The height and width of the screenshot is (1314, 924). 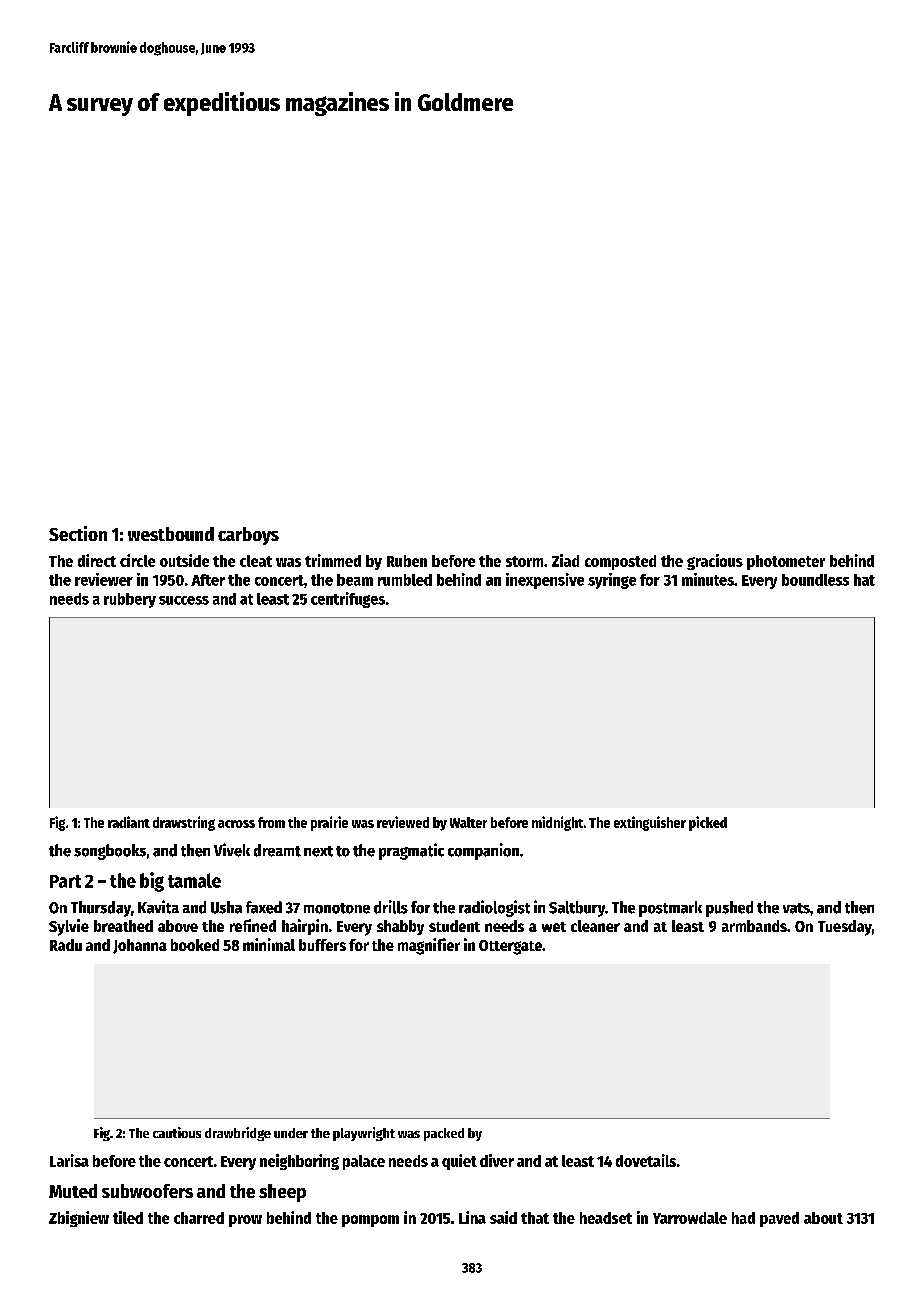 What do you see at coordinates (194, 880) in the screenshot?
I see `tamale` at bounding box center [194, 880].
